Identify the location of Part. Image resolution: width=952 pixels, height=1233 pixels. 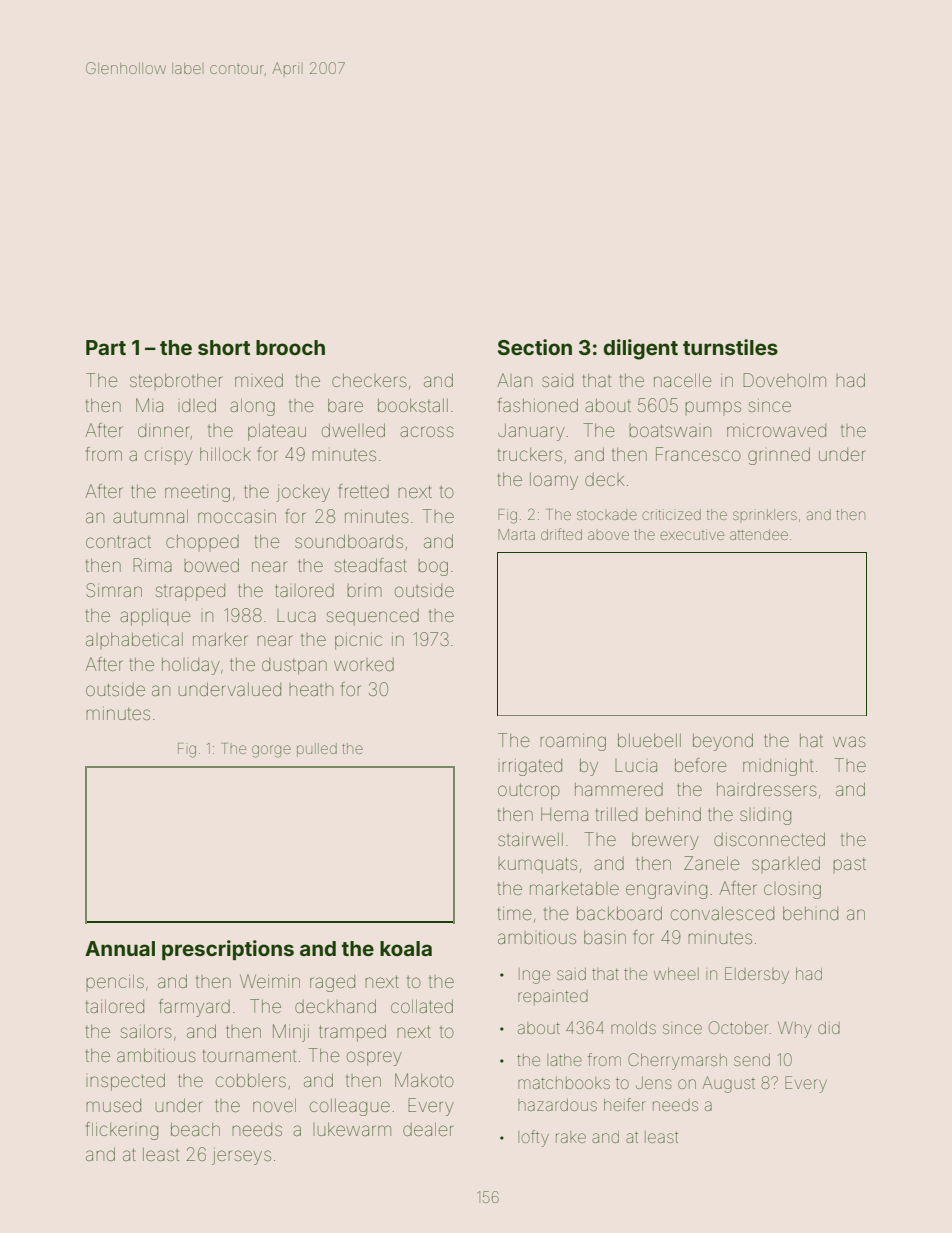
(106, 347).
